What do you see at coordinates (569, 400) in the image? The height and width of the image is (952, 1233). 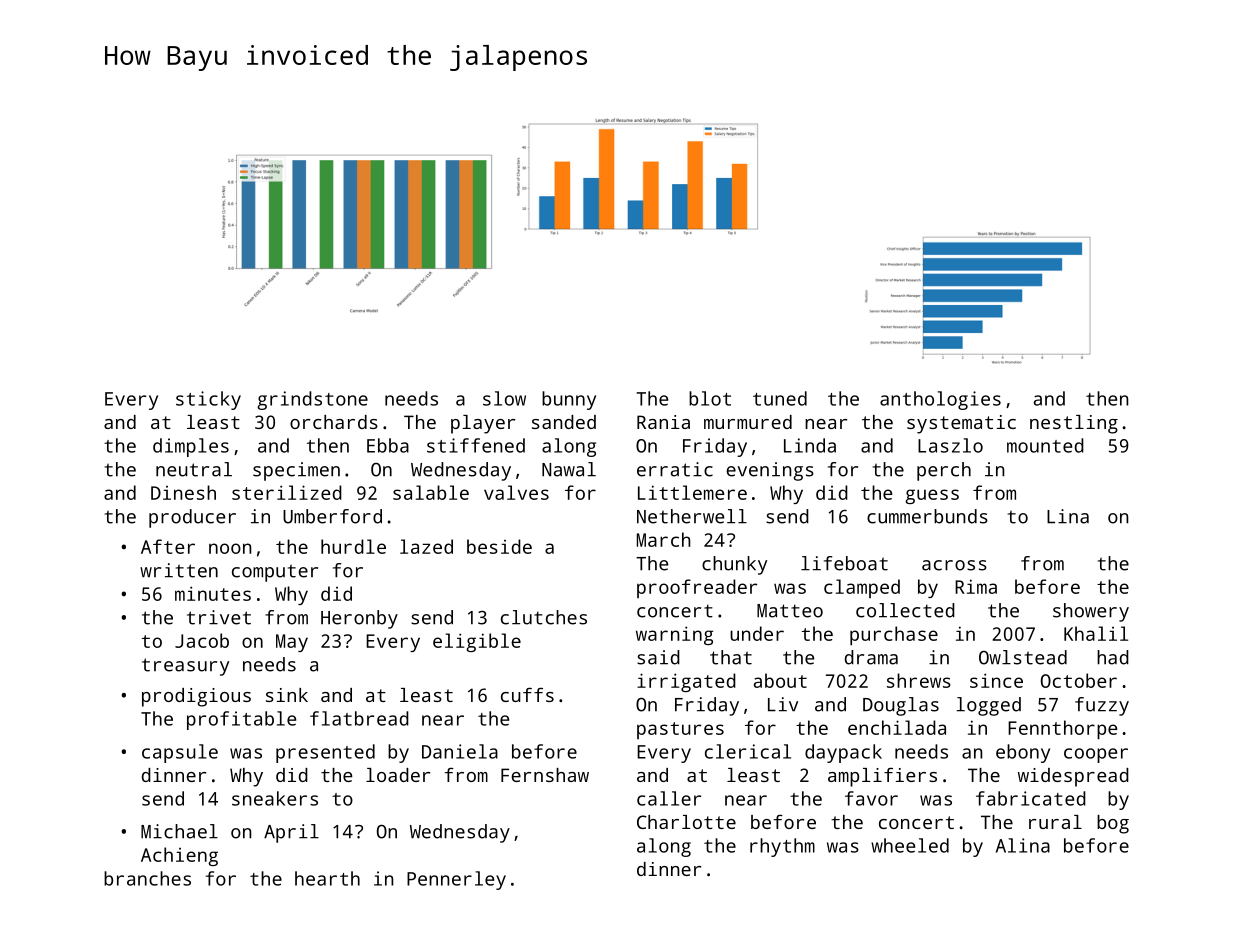 I see `bunny` at bounding box center [569, 400].
